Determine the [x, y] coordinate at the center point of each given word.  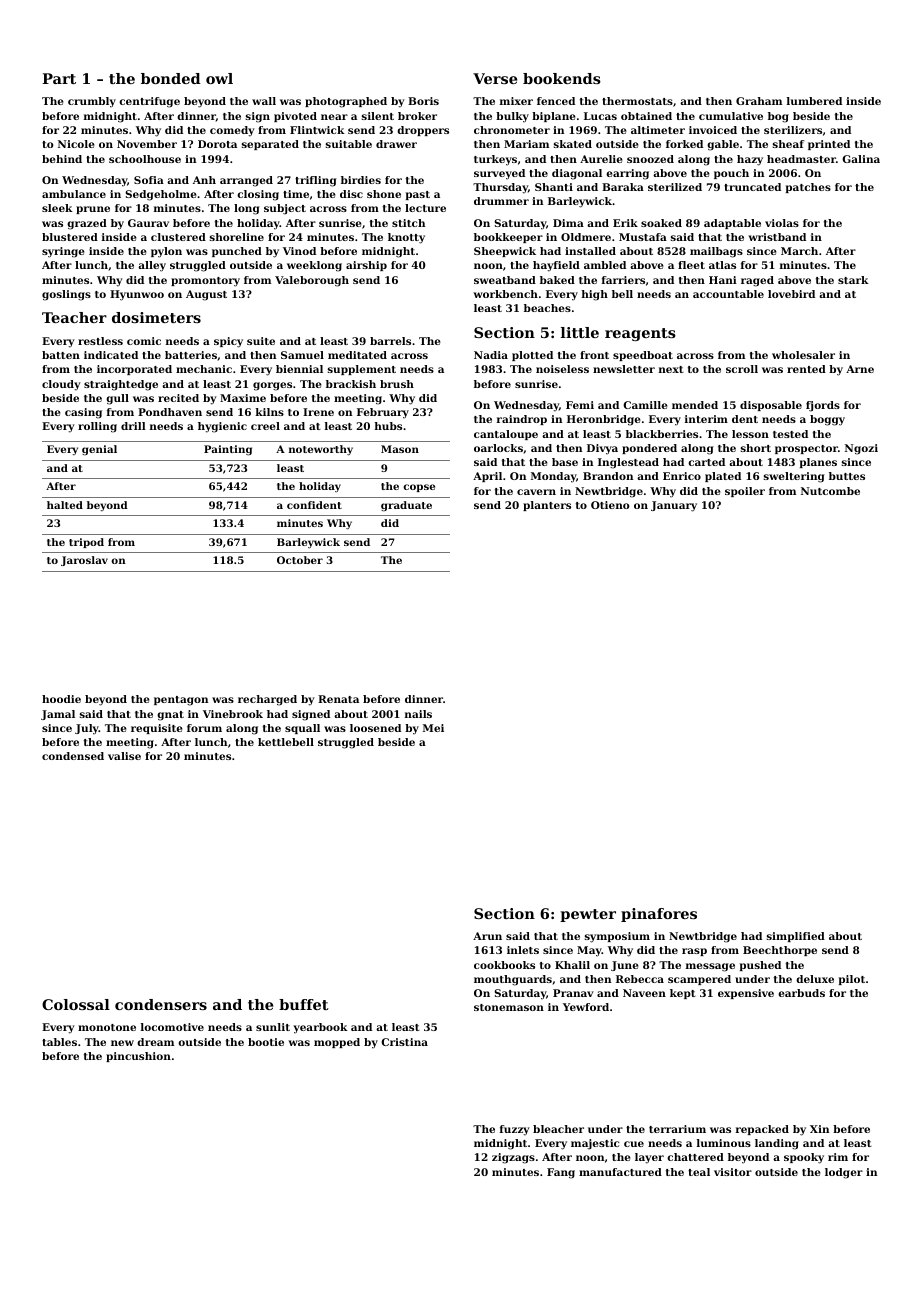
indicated [111, 355]
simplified [796, 937]
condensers [161, 1004]
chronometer [512, 130]
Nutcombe [830, 491]
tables [59, 1042]
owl [219, 78]
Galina [861, 159]
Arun [487, 936]
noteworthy [321, 450]
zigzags [513, 1158]
